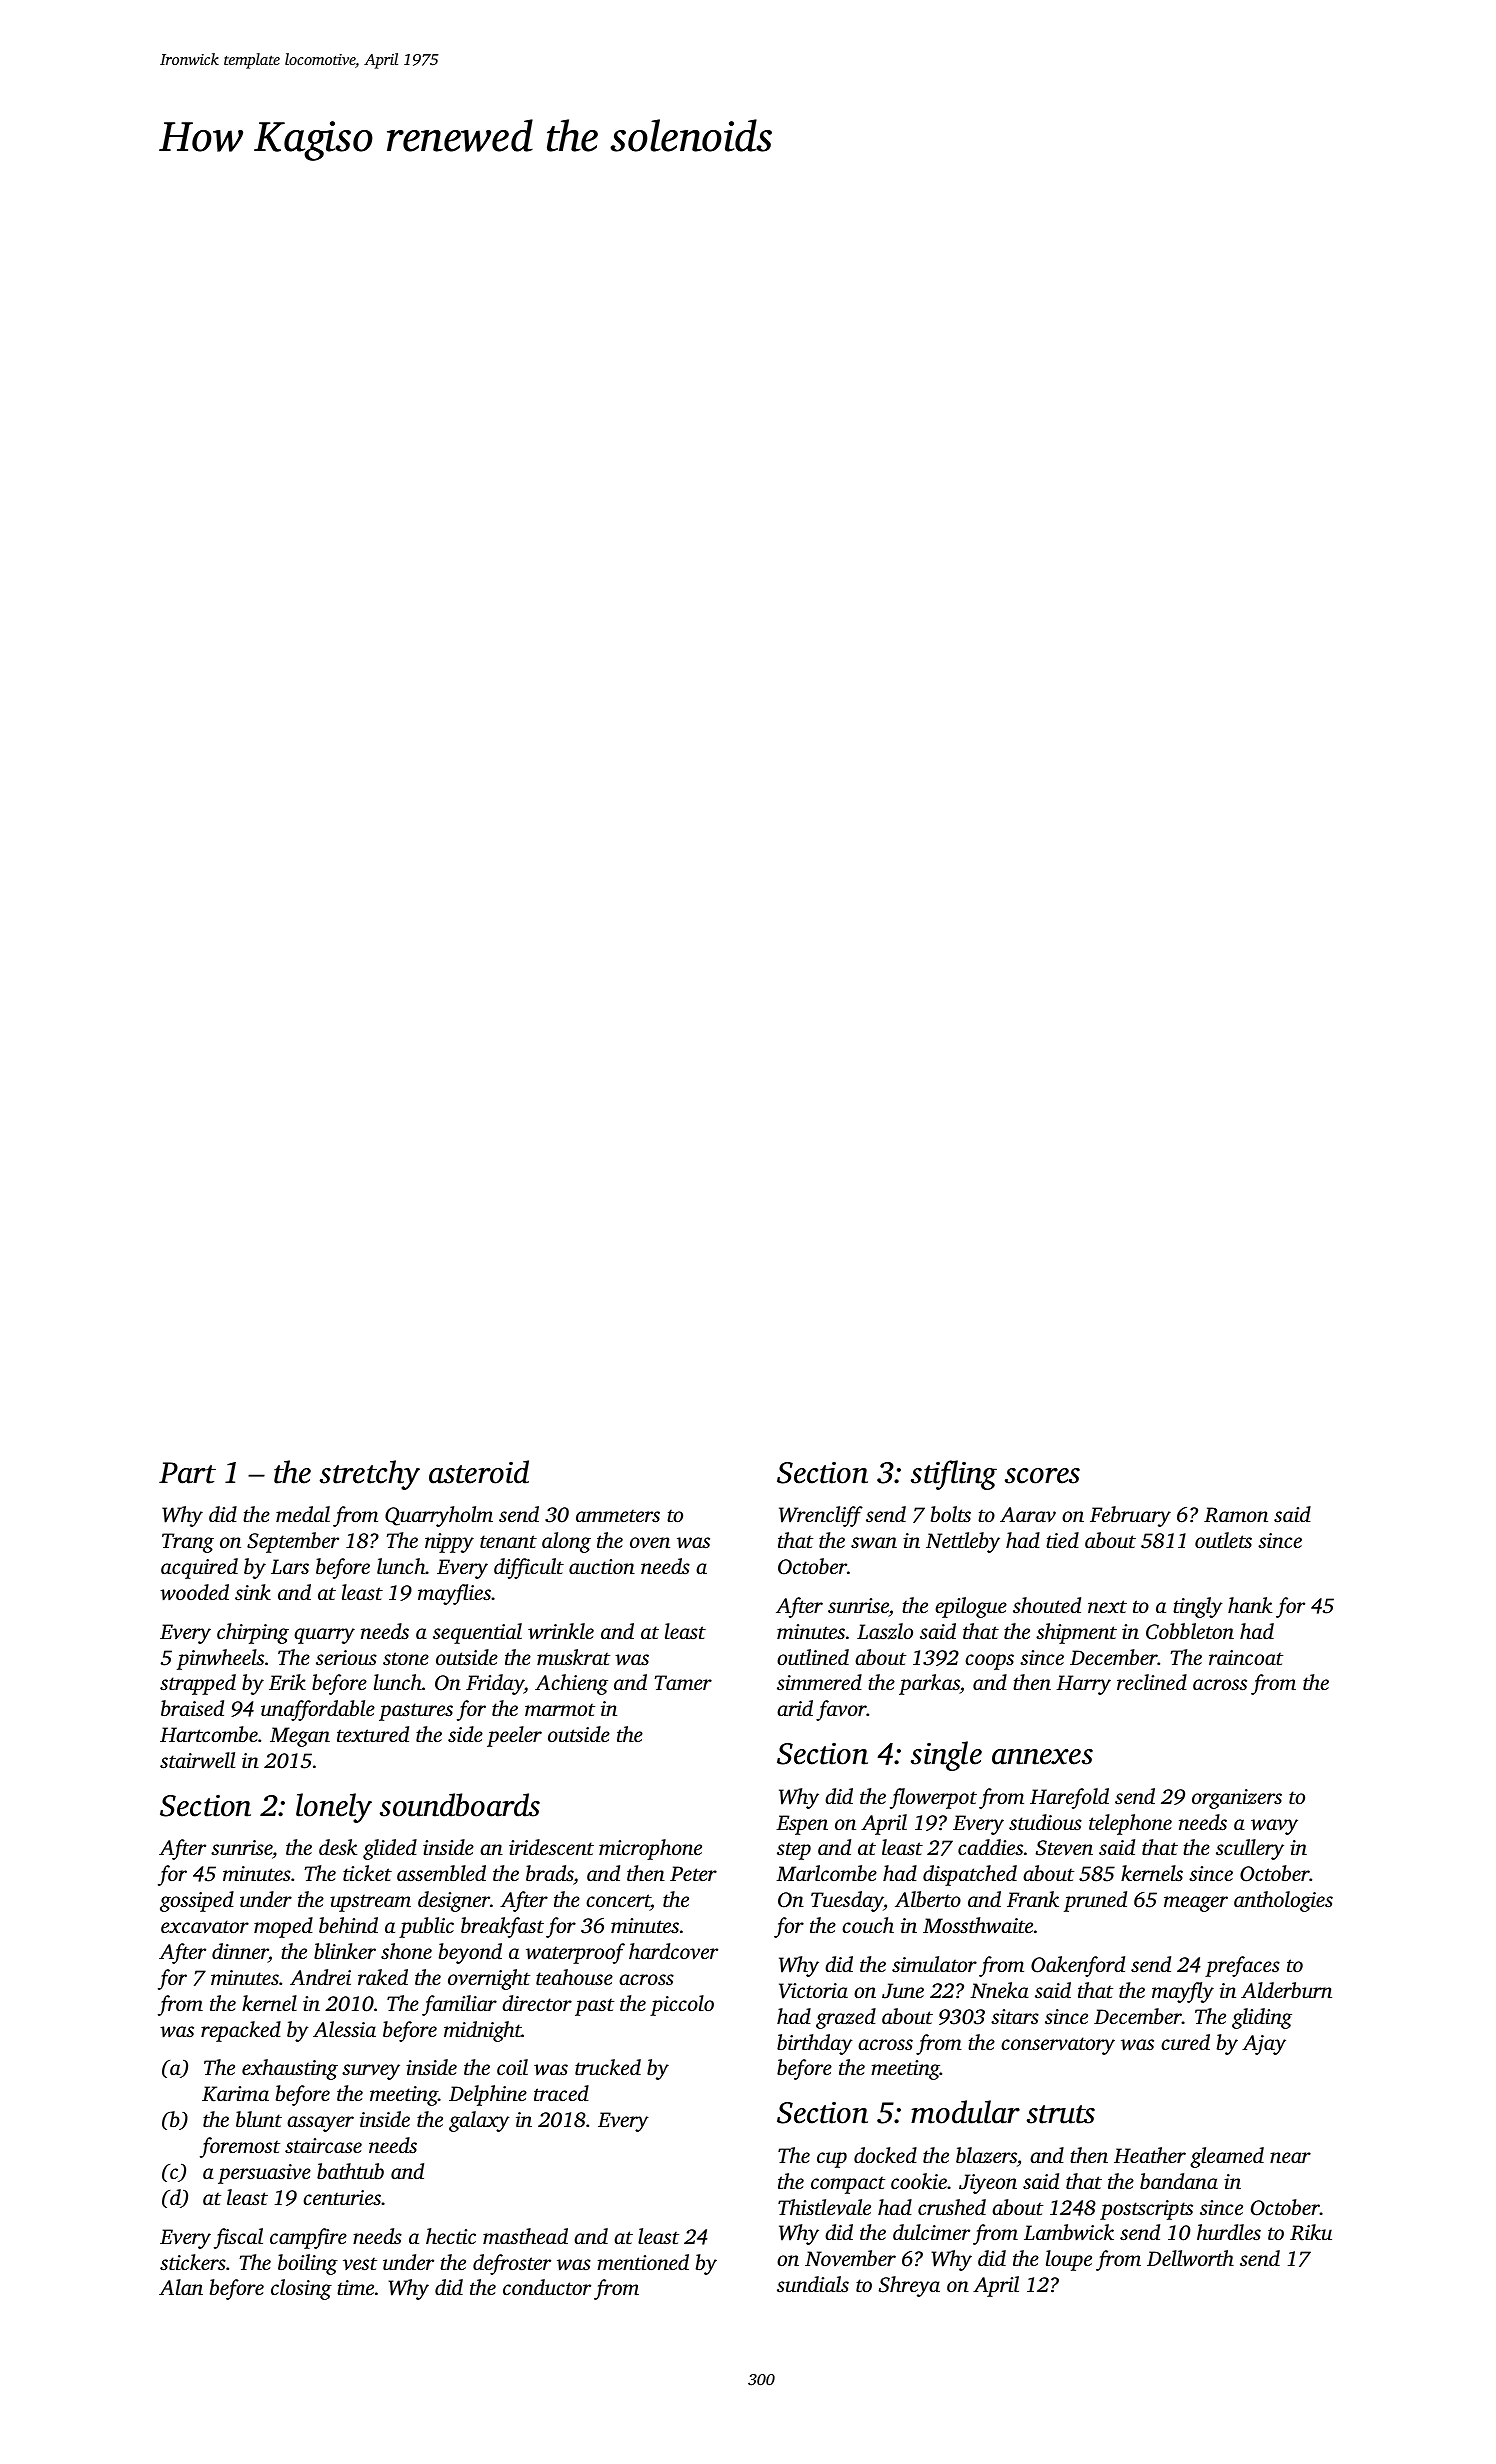  Describe the element at coordinates (990, 1847) in the screenshot. I see `caddies` at that location.
